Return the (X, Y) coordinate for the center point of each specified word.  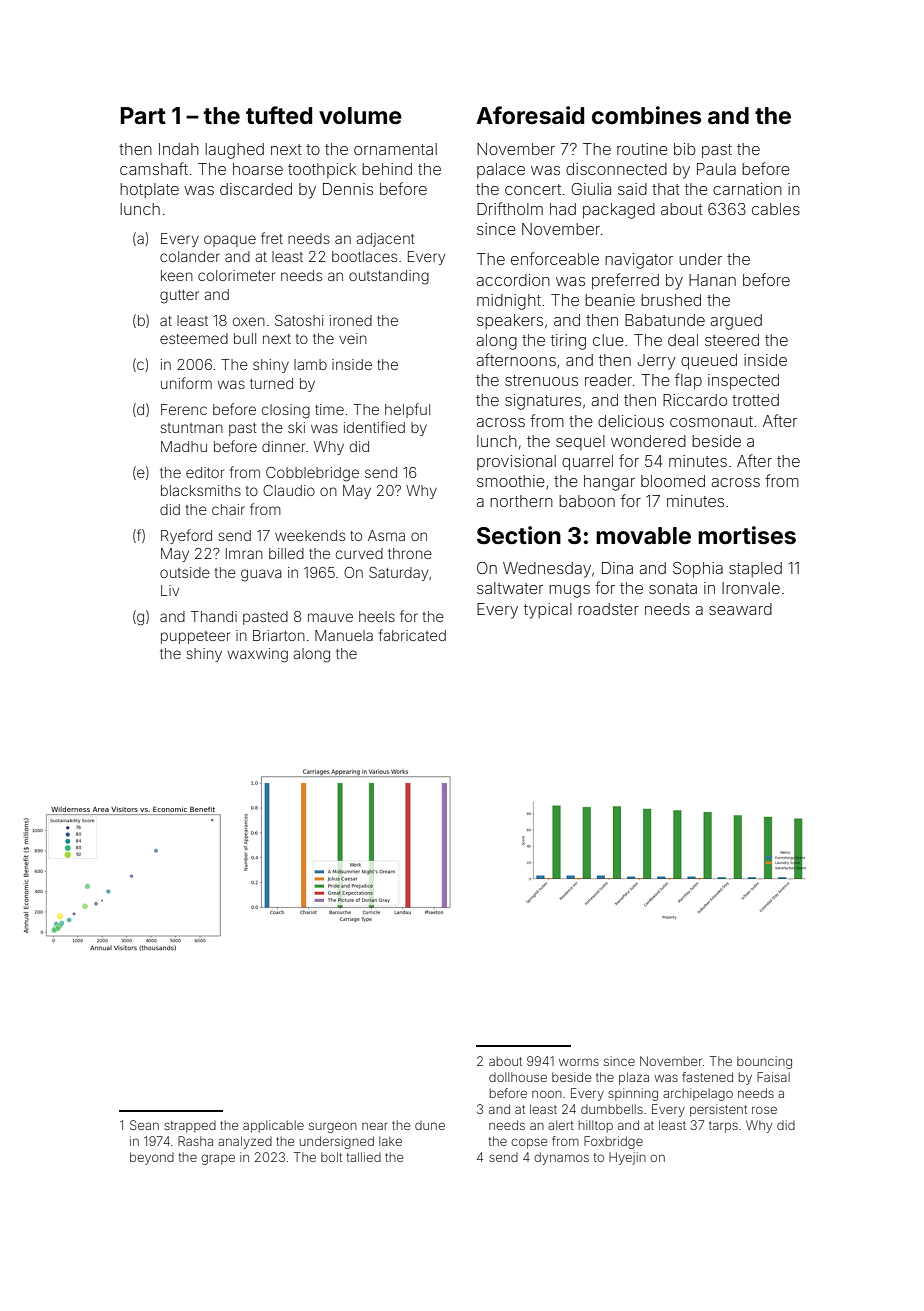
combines (646, 115)
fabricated (412, 635)
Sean (144, 1125)
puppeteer (195, 637)
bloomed (673, 481)
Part (143, 115)
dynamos (561, 1158)
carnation (747, 189)
